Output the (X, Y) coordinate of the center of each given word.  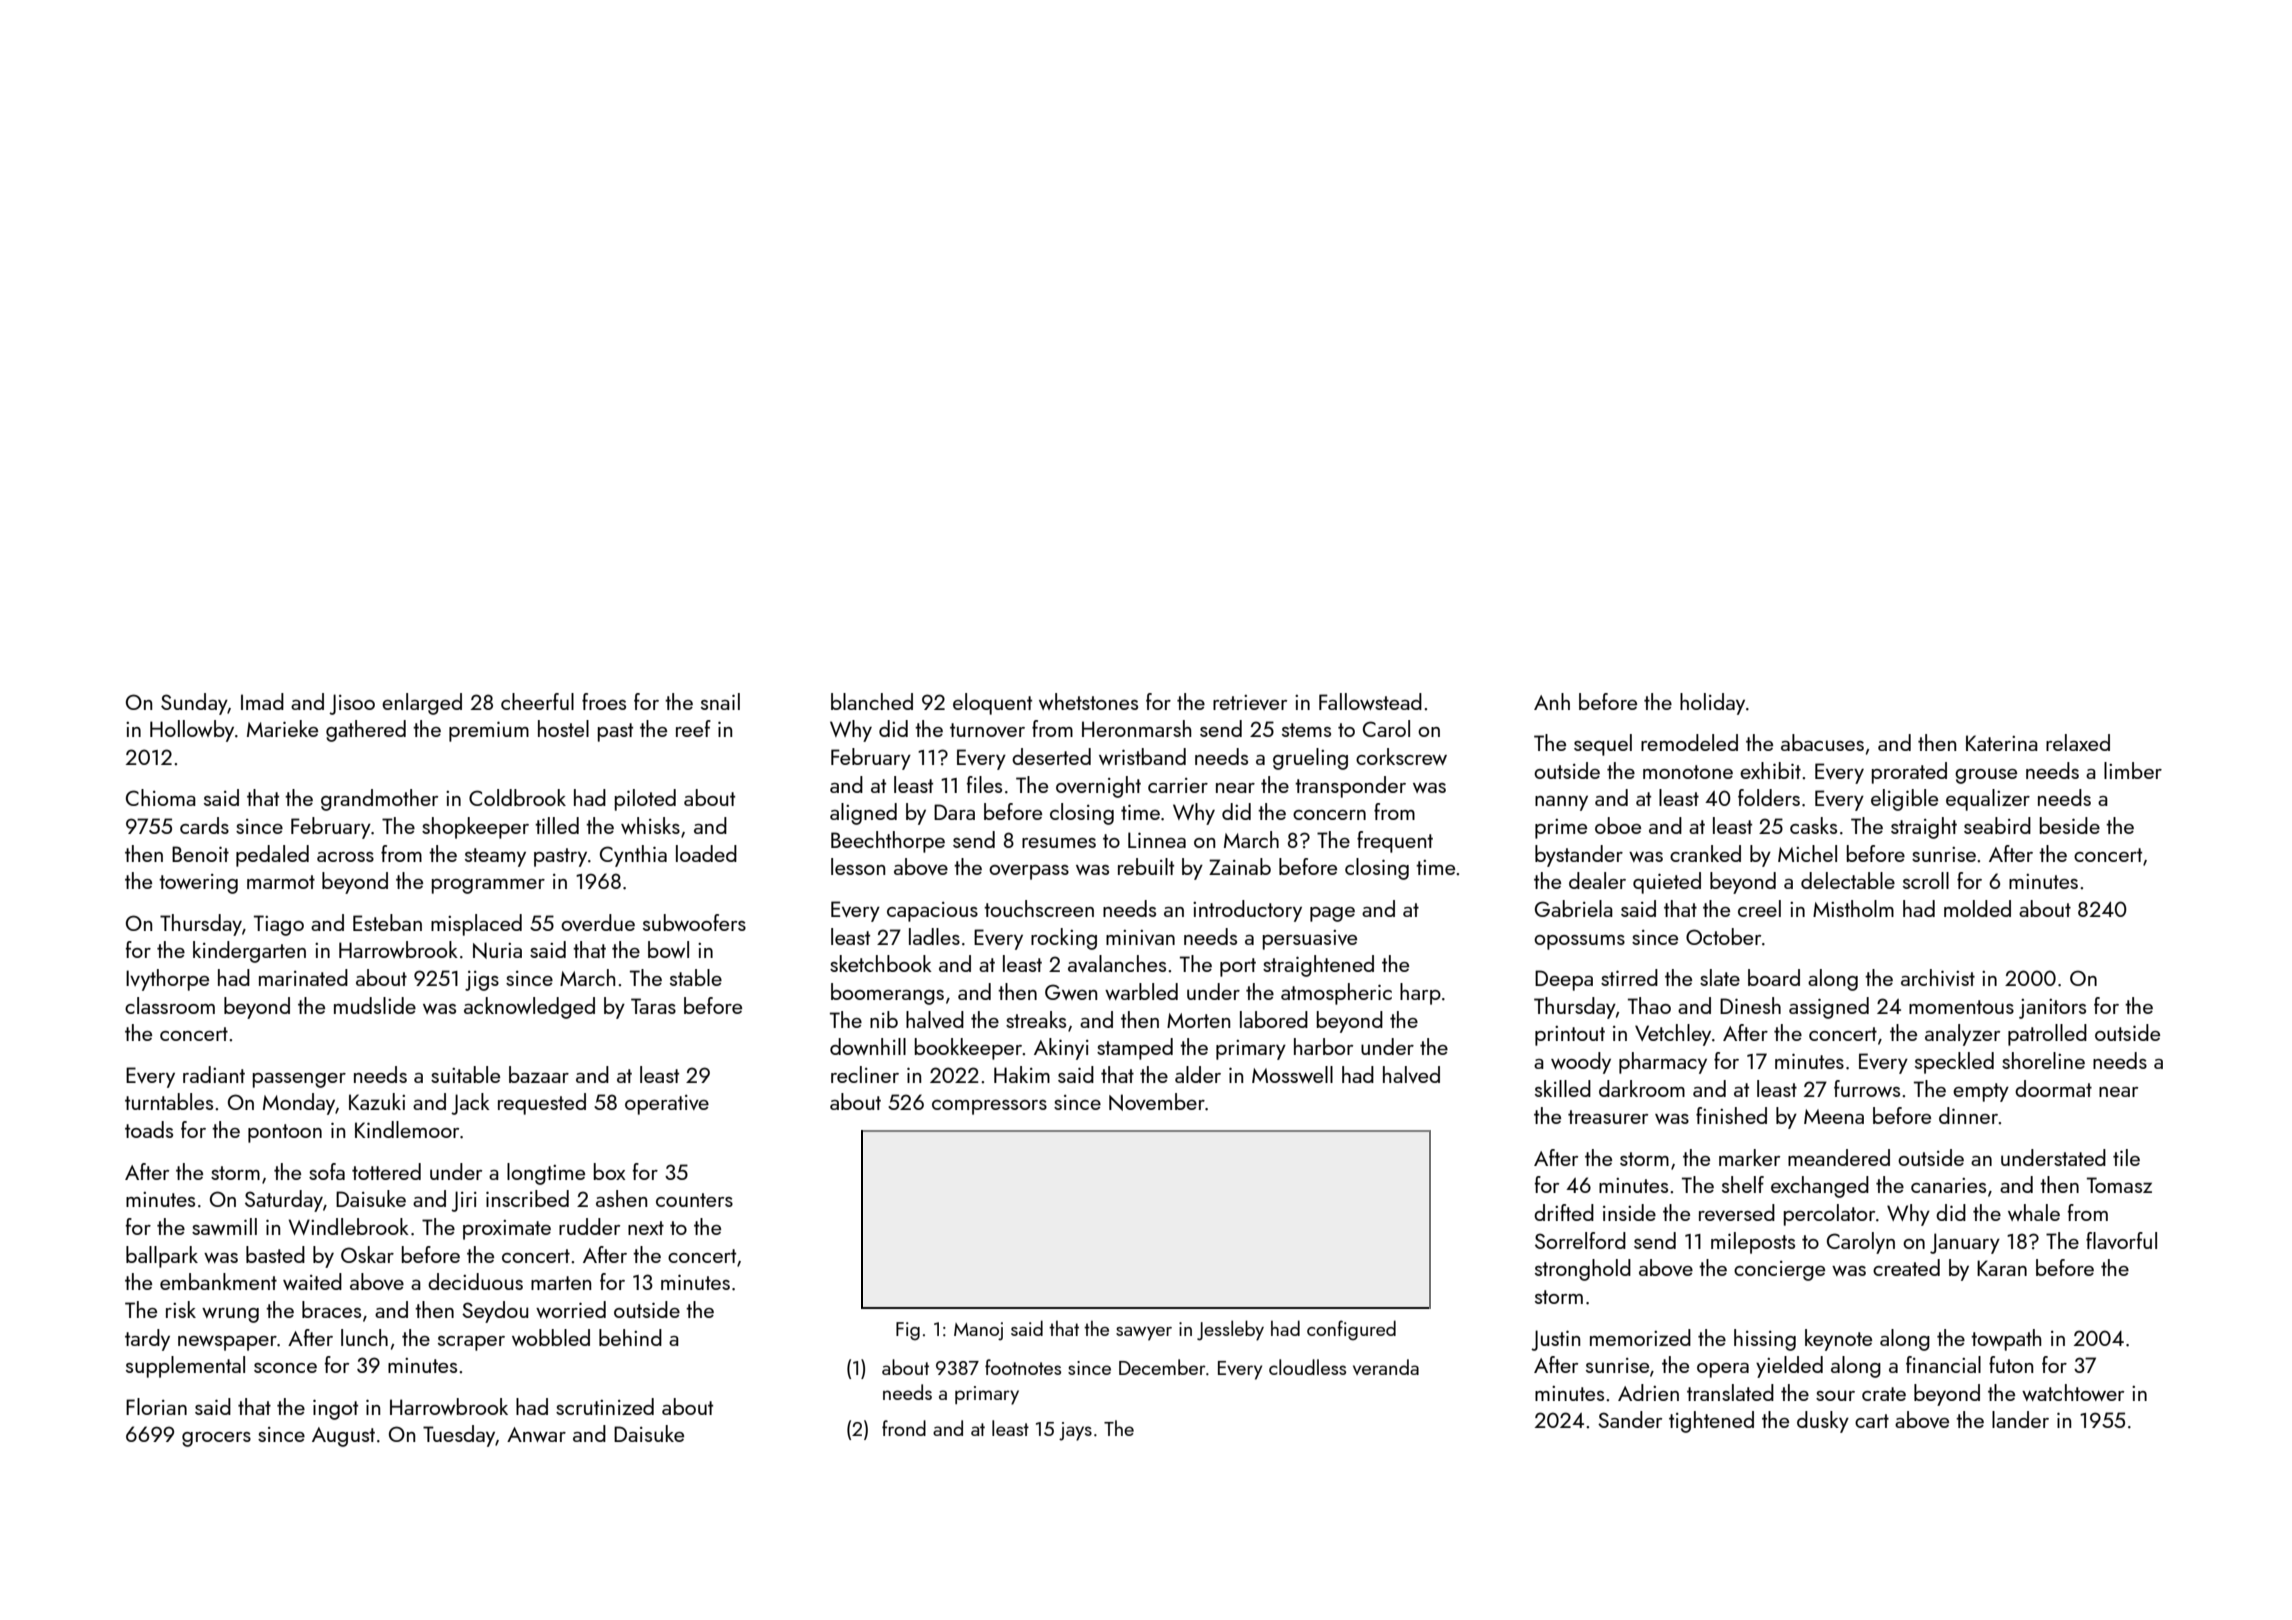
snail (720, 701)
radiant (214, 1074)
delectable (1848, 880)
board (1774, 977)
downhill (868, 1046)
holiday (1712, 704)
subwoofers (694, 922)
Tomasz (2119, 1185)
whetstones (1088, 701)
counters (694, 1200)
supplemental (185, 1367)
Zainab (1240, 866)
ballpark (162, 1257)
